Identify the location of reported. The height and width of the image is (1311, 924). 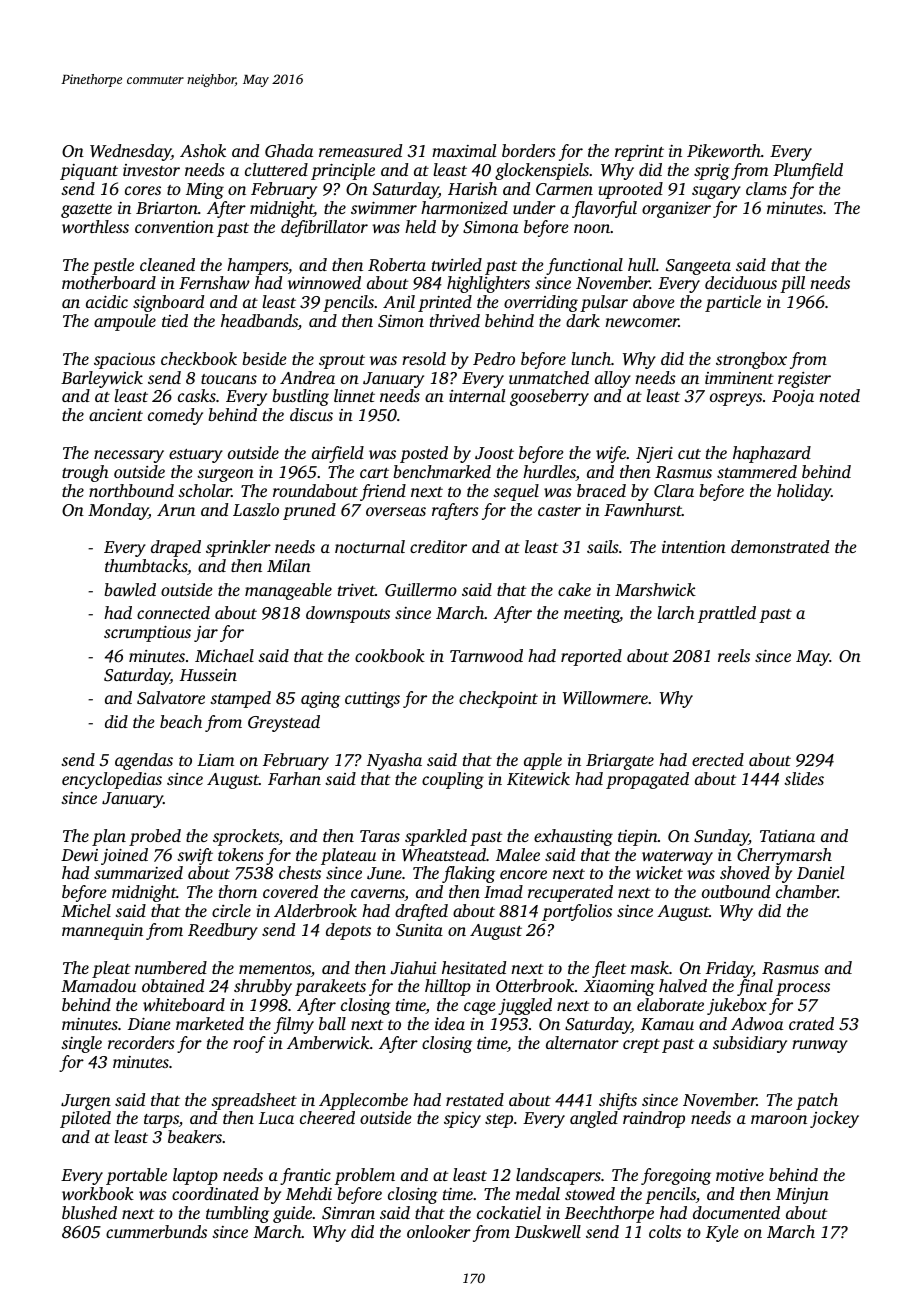
(591, 657).
